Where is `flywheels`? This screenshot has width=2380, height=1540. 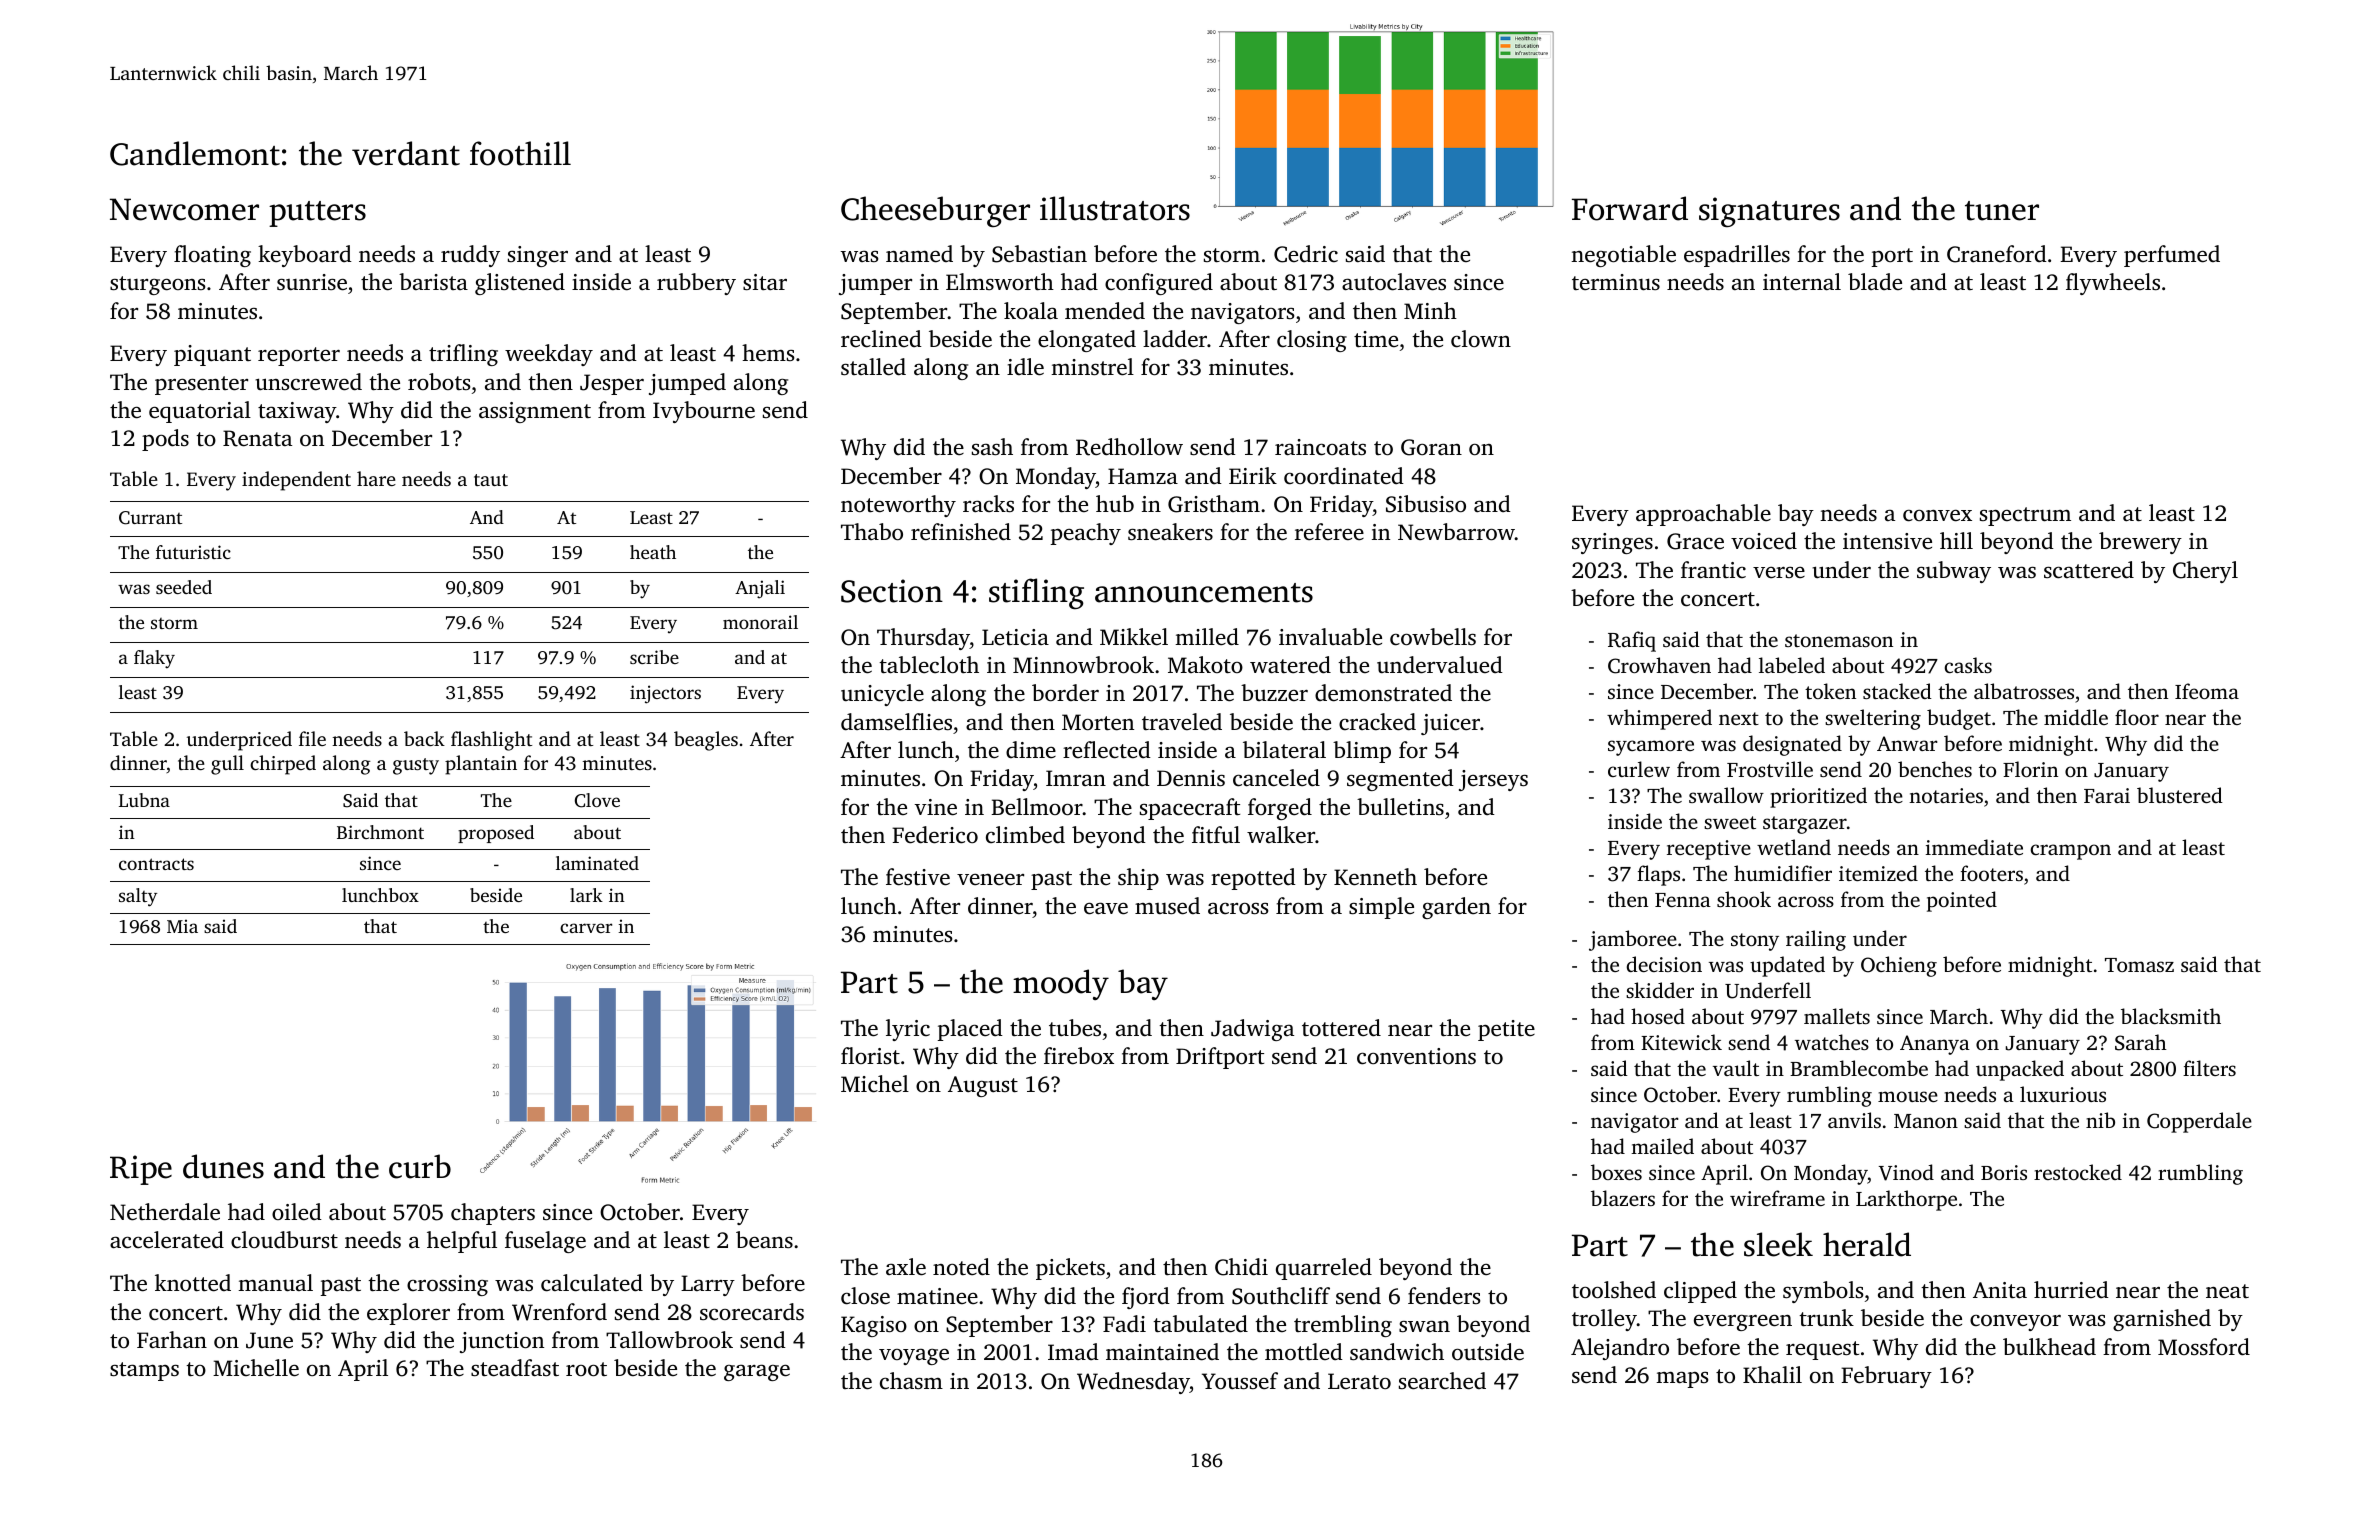
flywheels is located at coordinates (2113, 284).
